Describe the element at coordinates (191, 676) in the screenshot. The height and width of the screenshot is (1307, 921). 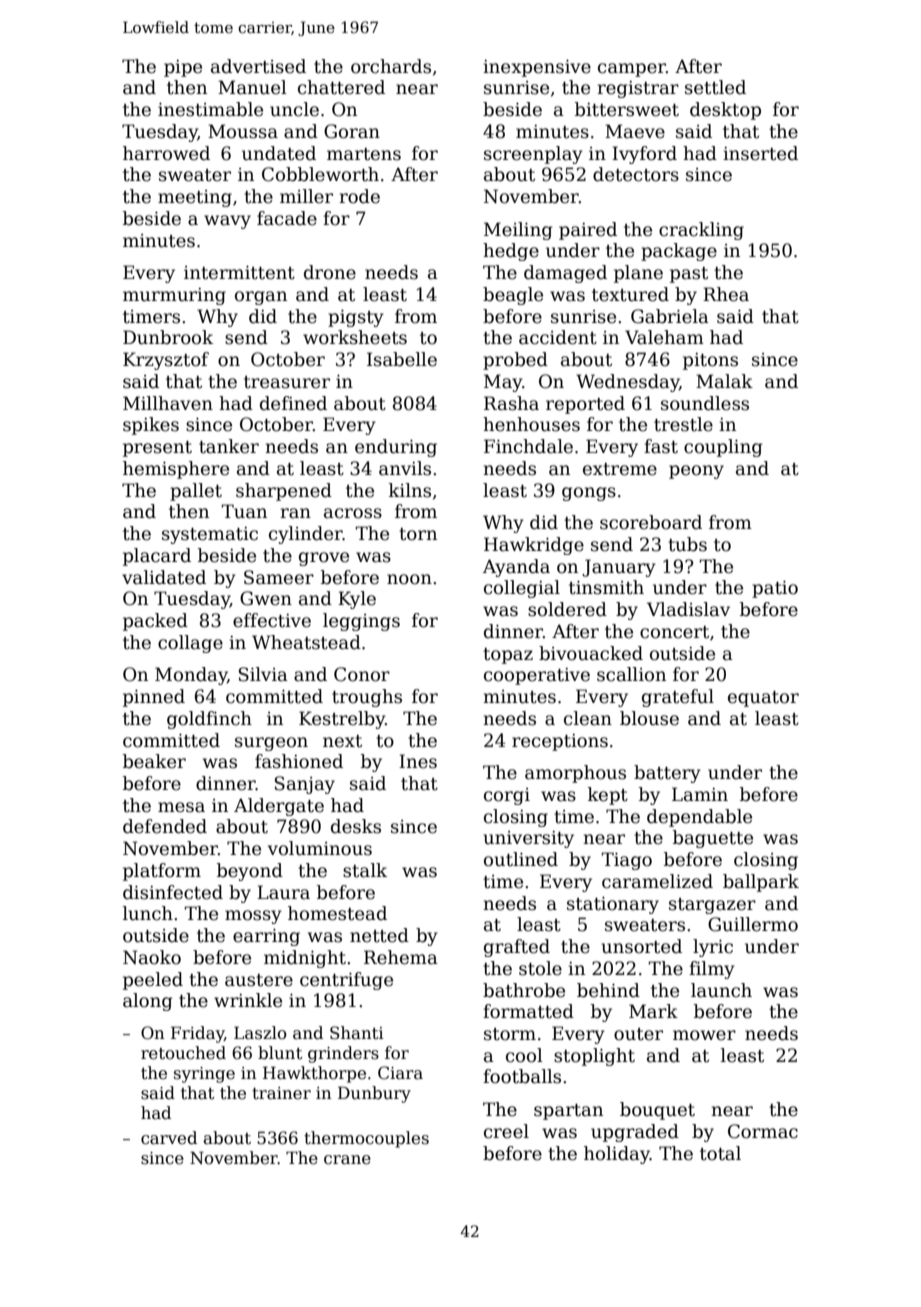
I see `Monday` at that location.
